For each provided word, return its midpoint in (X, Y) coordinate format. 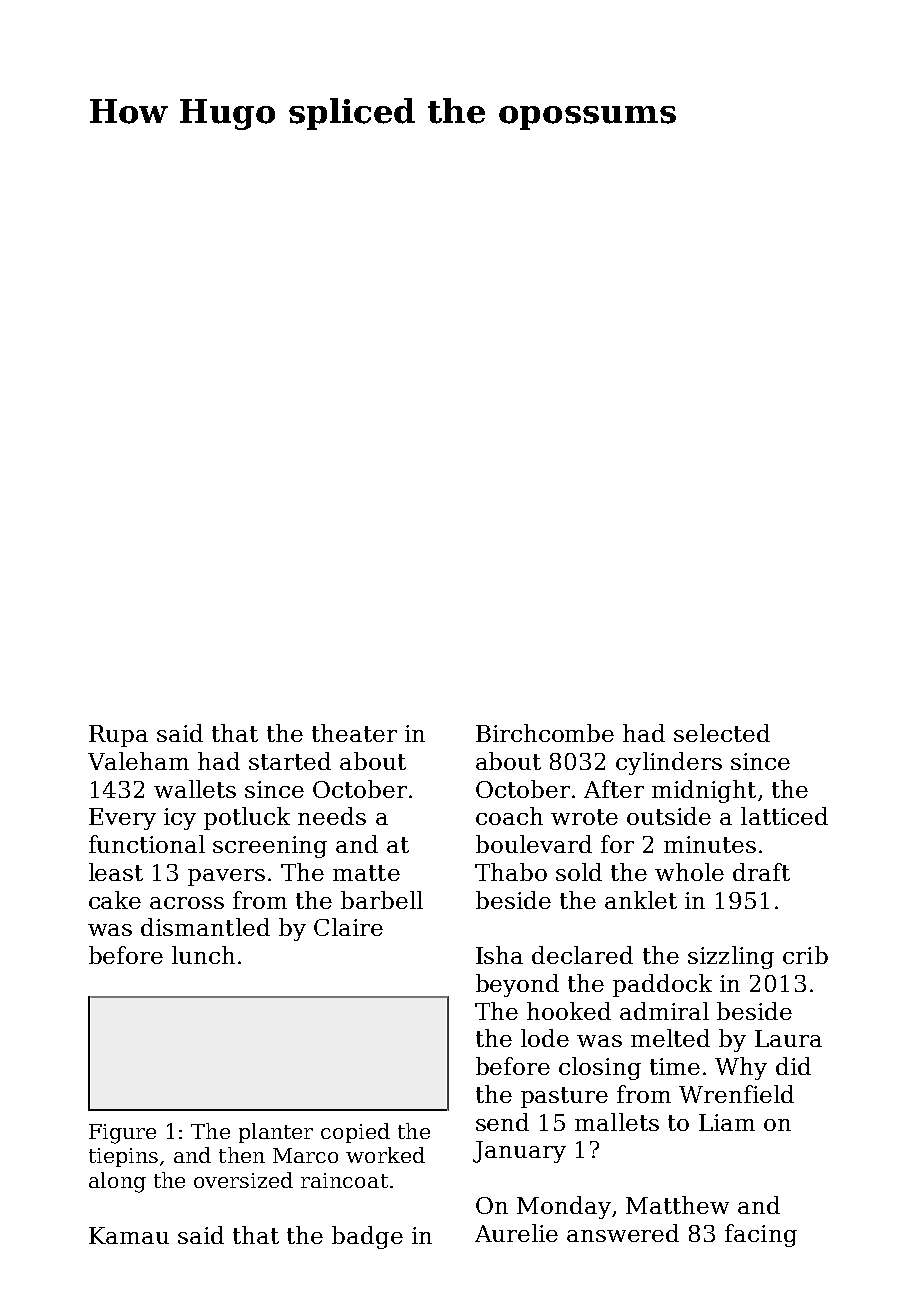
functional (147, 844)
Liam (727, 1122)
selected (722, 733)
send (502, 1122)
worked (385, 1155)
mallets (617, 1122)
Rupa (118, 736)
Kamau (129, 1235)
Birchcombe (545, 733)
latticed (784, 816)
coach (509, 816)
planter (276, 1133)
